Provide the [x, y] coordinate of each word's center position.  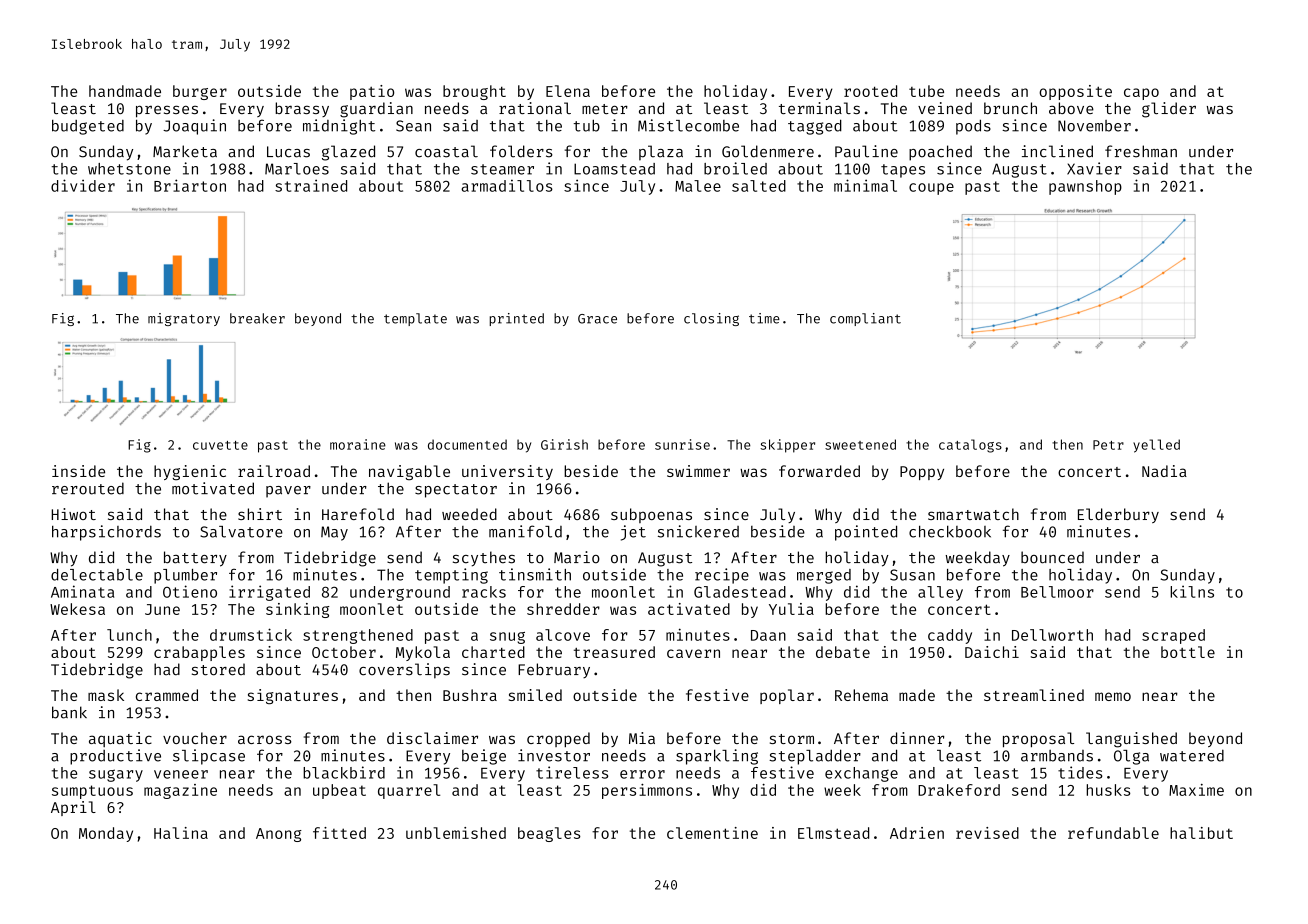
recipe [722, 576]
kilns [1192, 591]
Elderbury [1118, 515]
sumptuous [92, 792]
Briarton [190, 185]
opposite [1075, 92]
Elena [568, 91]
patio [372, 92]
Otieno [190, 591]
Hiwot [73, 514]
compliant [865, 319]
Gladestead [740, 592]
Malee [698, 186]
